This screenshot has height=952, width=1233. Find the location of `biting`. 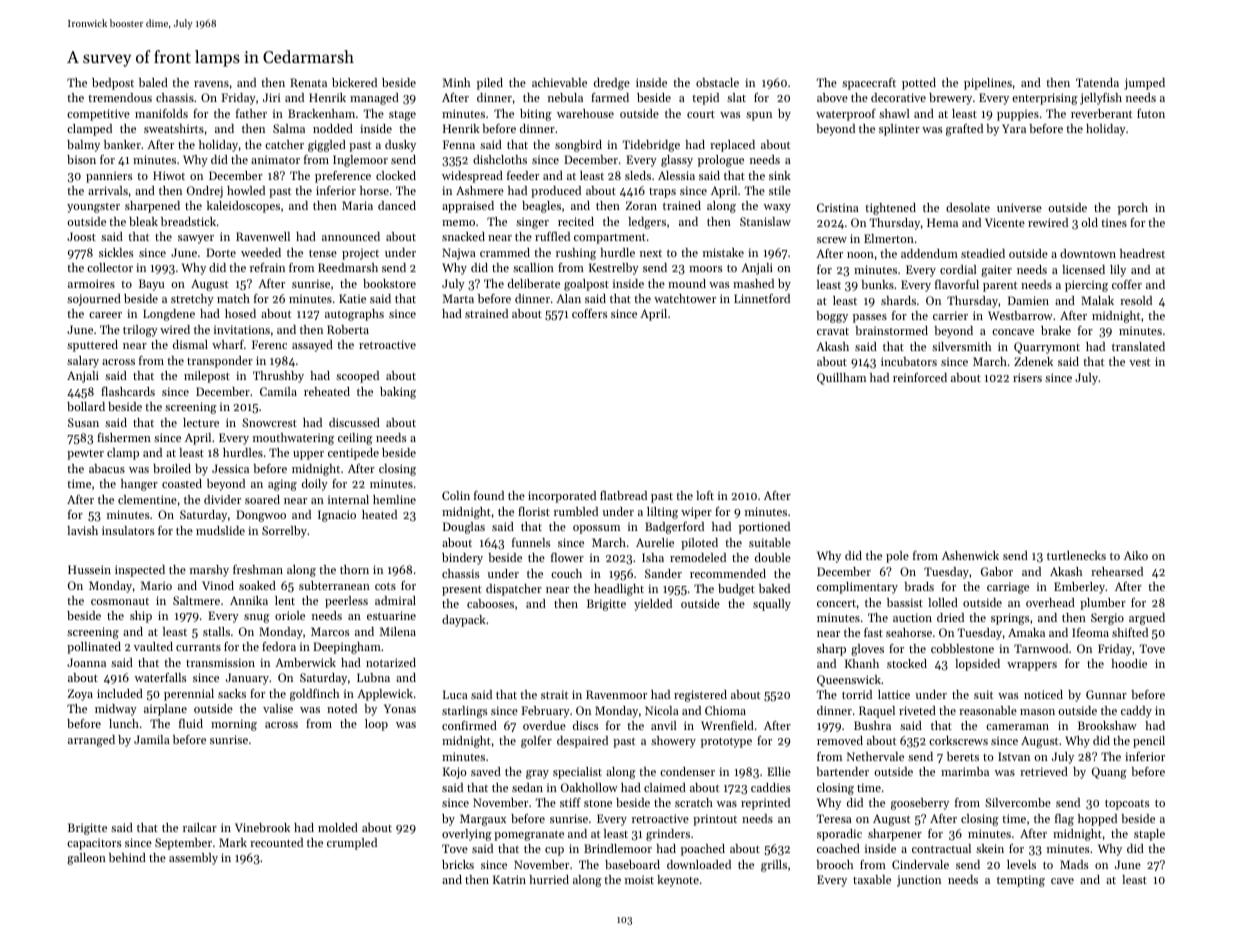

biting is located at coordinates (536, 115).
